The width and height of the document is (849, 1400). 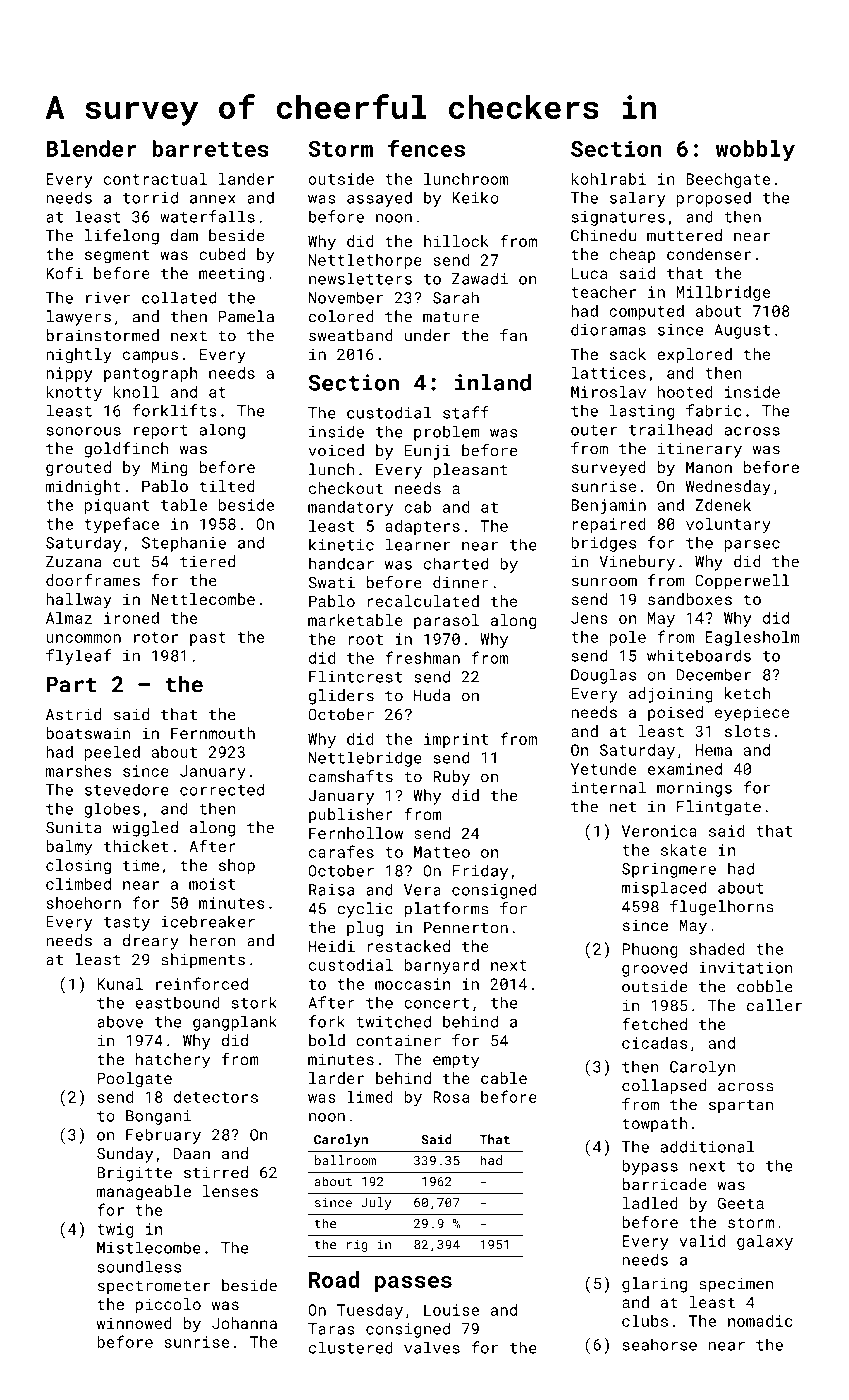 What do you see at coordinates (755, 151) in the document?
I see `wobbly` at bounding box center [755, 151].
